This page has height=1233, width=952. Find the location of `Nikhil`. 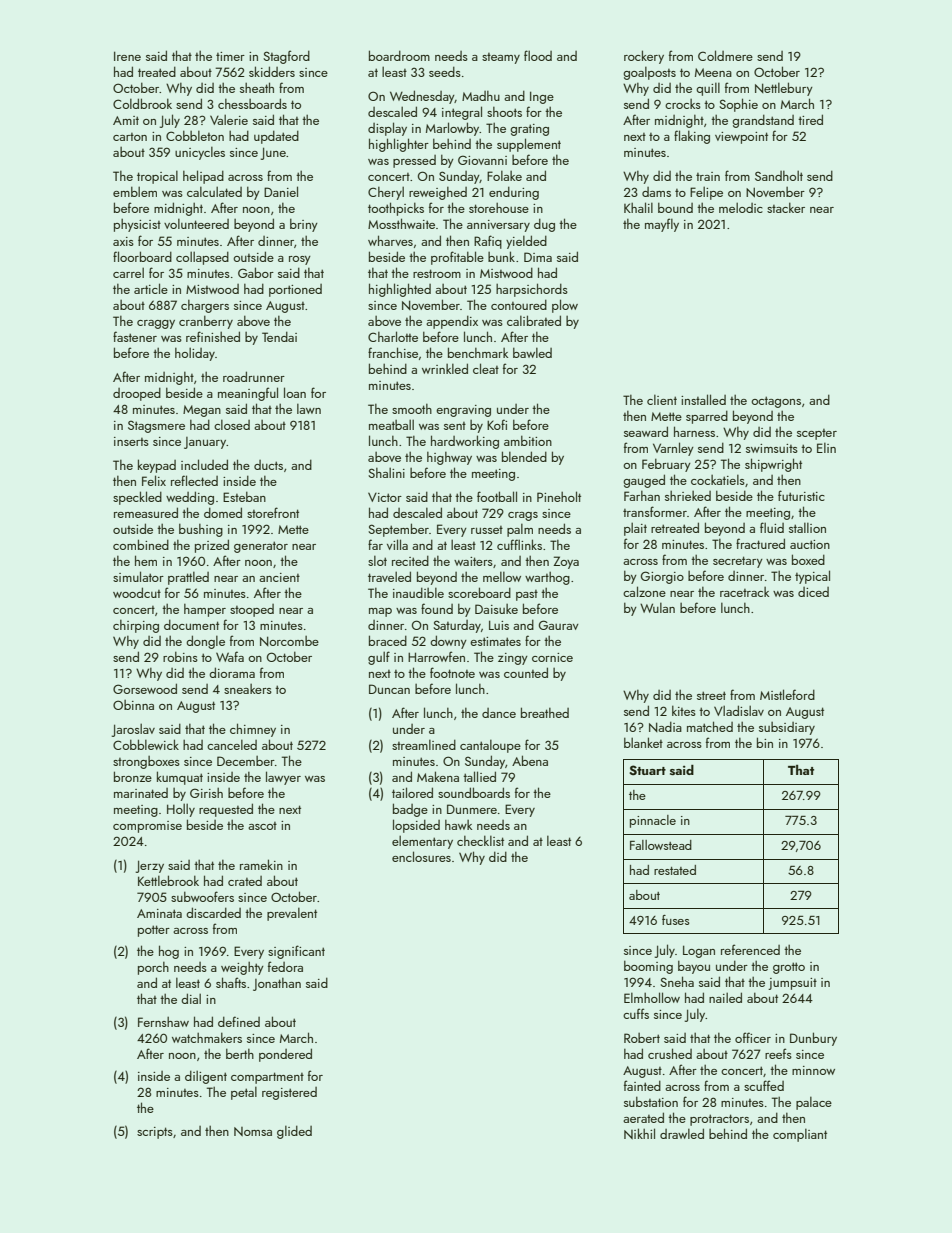

Nikhil is located at coordinates (639, 1133).
